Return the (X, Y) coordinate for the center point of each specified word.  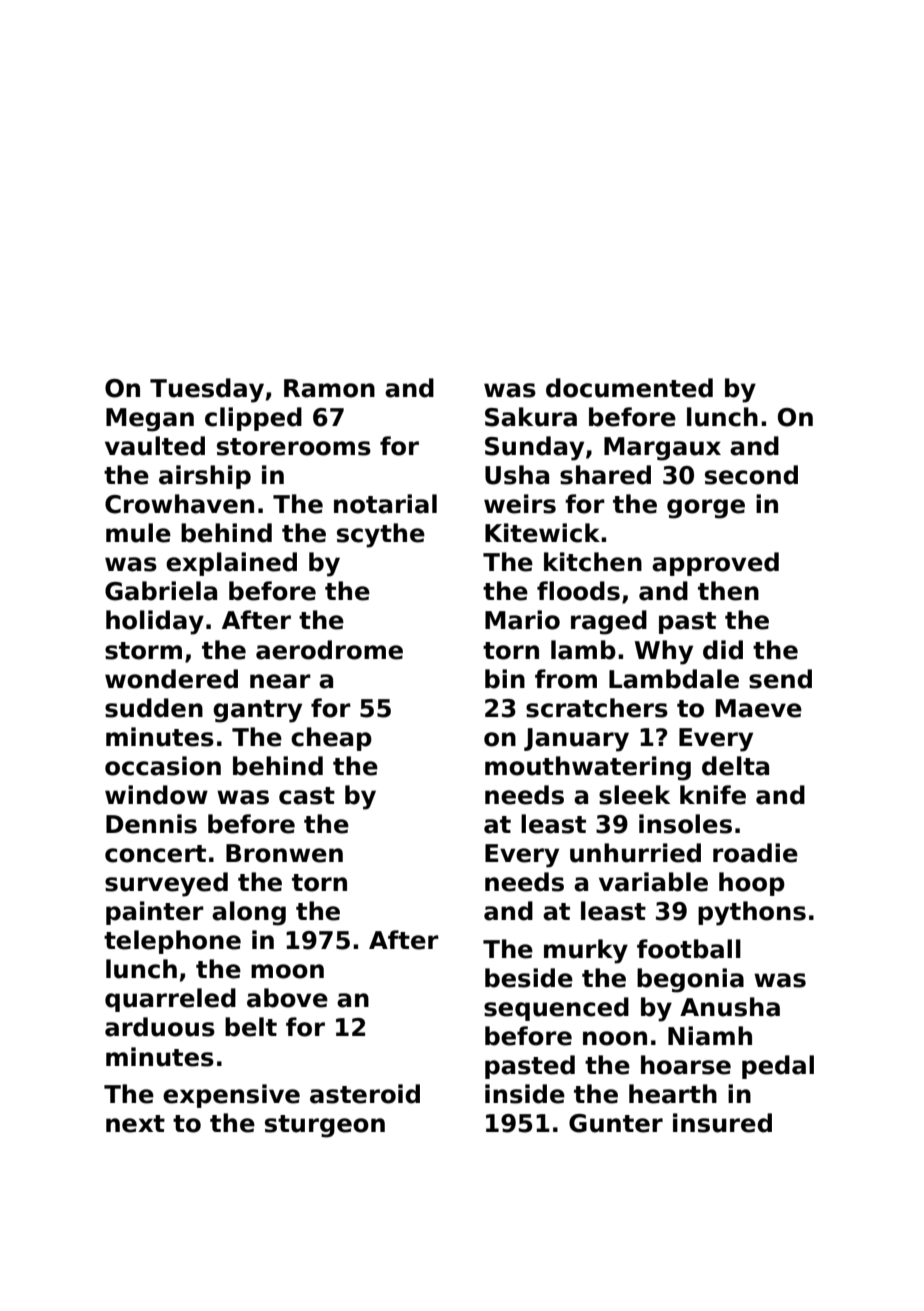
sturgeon (325, 1126)
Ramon (329, 388)
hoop (752, 884)
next (135, 1124)
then (728, 591)
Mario (522, 620)
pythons (752, 913)
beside (529, 978)
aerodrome (329, 650)
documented (629, 388)
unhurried (635, 853)
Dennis (151, 824)
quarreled (170, 1000)
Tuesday (207, 390)
